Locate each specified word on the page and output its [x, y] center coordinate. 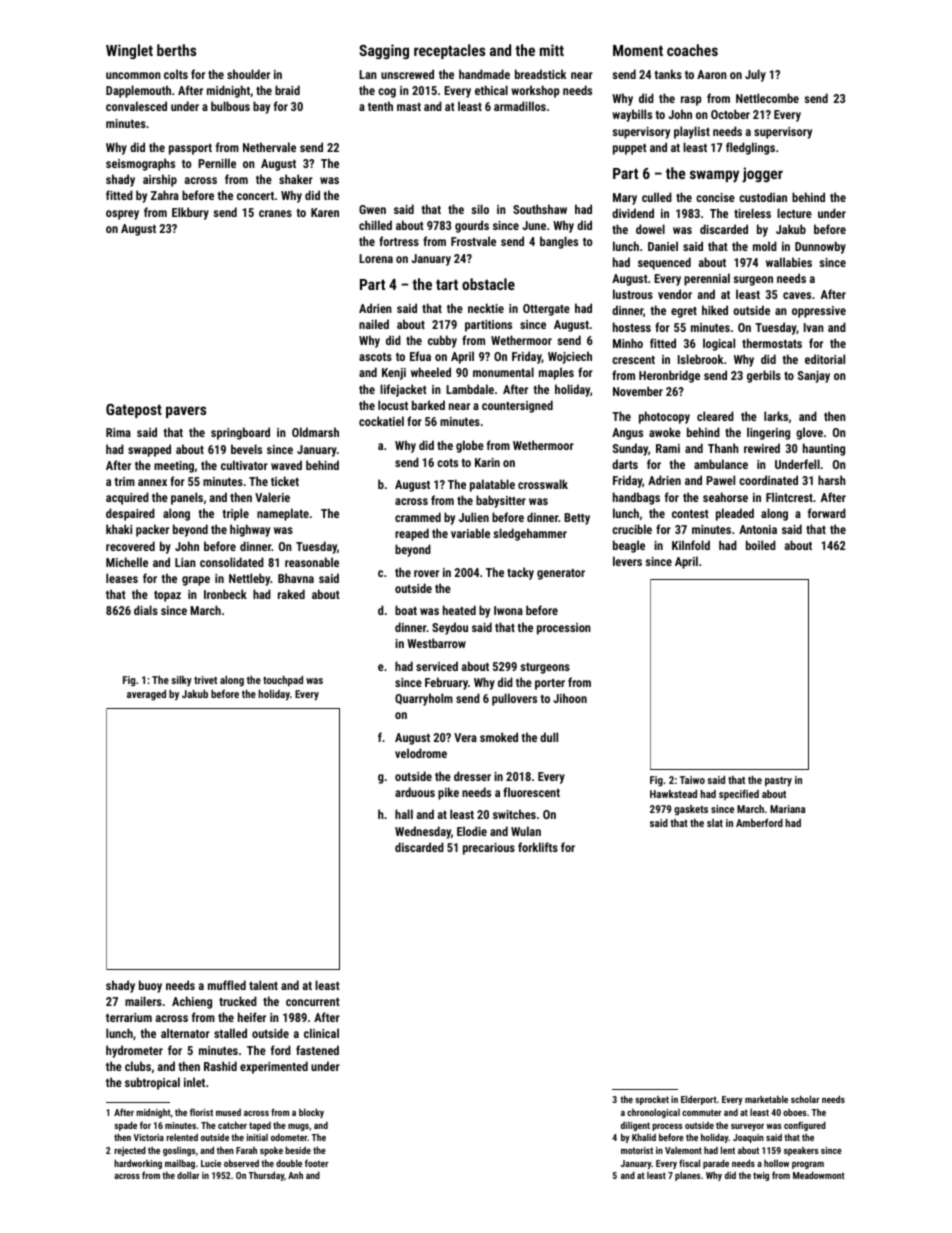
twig [761, 1176]
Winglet [129, 51]
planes [688, 1176]
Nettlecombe [767, 98]
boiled [761, 545]
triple [235, 514]
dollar [188, 1175]
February [446, 683]
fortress [399, 241]
